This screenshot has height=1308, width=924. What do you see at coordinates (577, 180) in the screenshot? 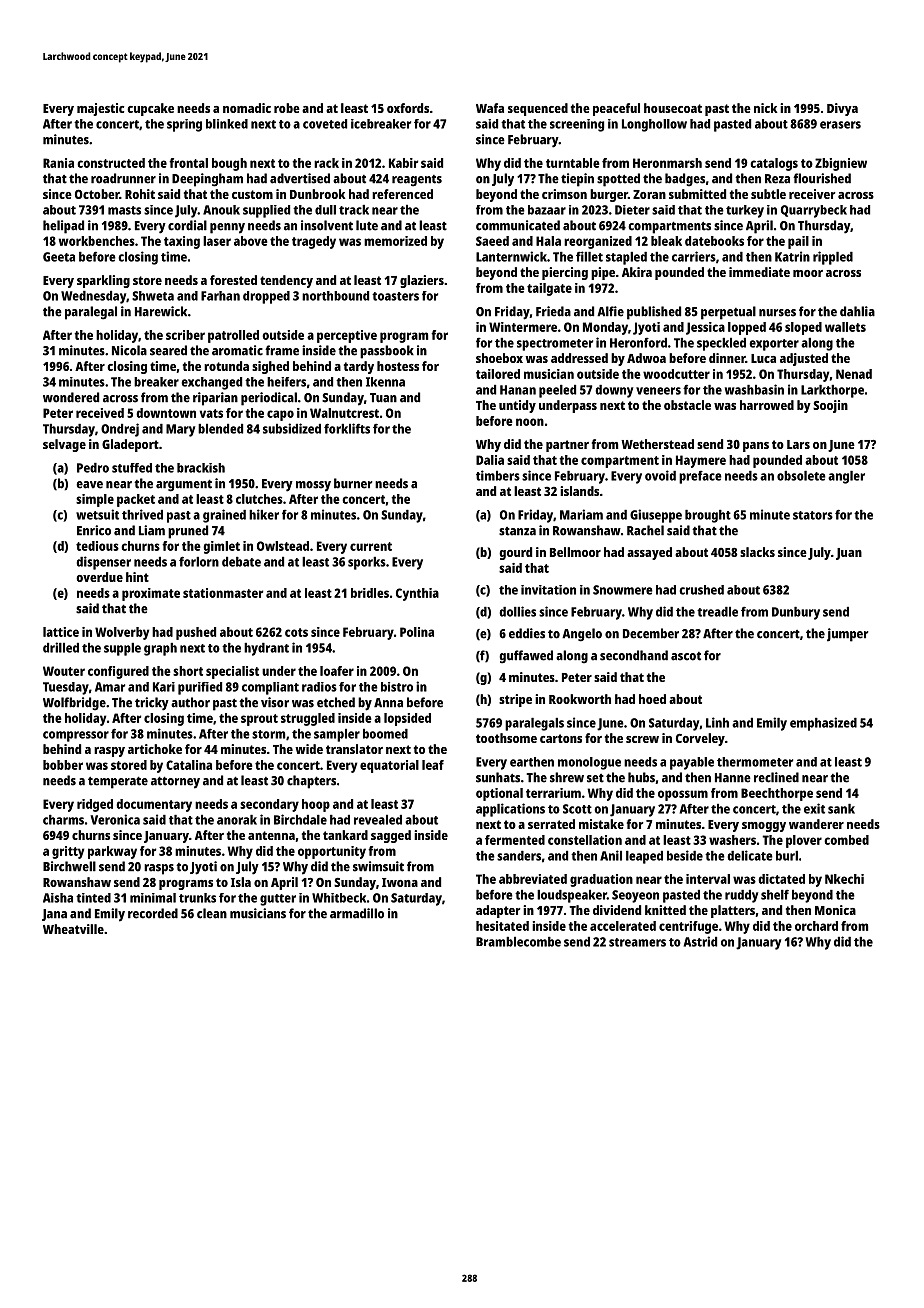
I see `tiepin` at bounding box center [577, 180].
